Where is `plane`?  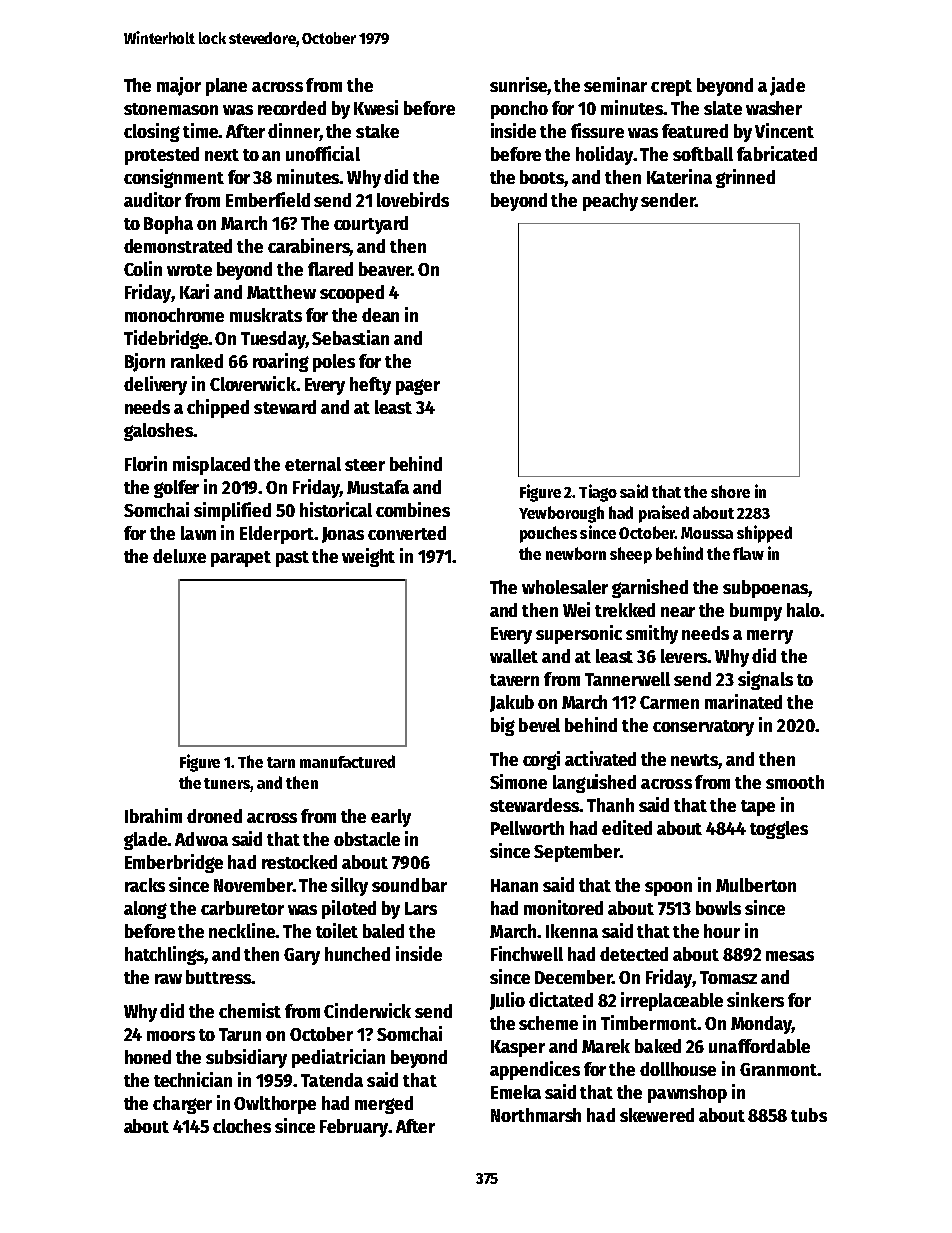
plane is located at coordinates (226, 87).
